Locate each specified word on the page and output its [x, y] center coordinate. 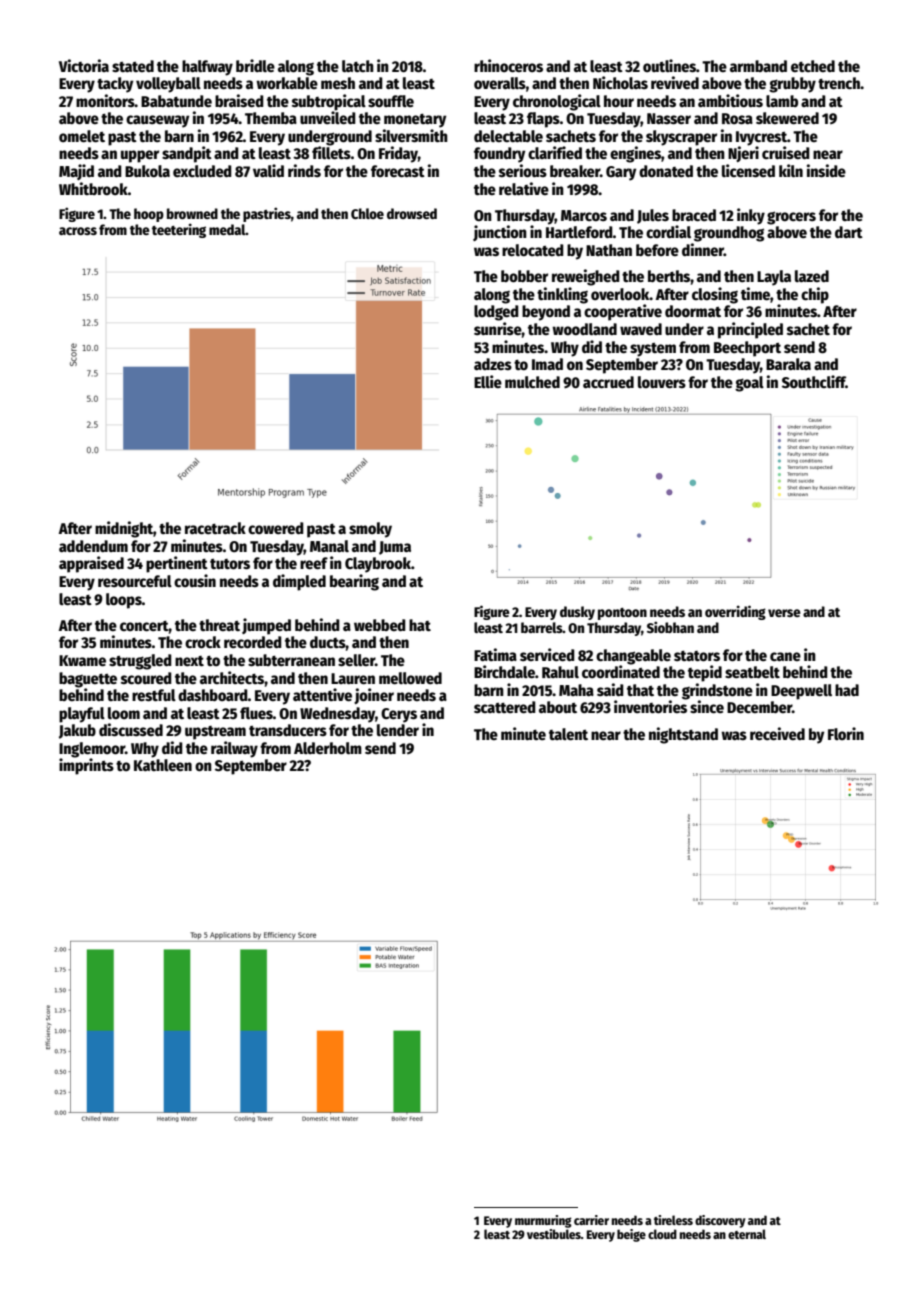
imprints [86, 766]
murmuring [543, 1221]
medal [227, 229]
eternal [747, 1234]
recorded [253, 642]
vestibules [554, 1234]
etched [813, 66]
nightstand [683, 735]
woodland [584, 329]
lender [398, 730]
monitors [105, 100]
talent [568, 734]
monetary [415, 120]
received [777, 734]
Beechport [747, 349]
